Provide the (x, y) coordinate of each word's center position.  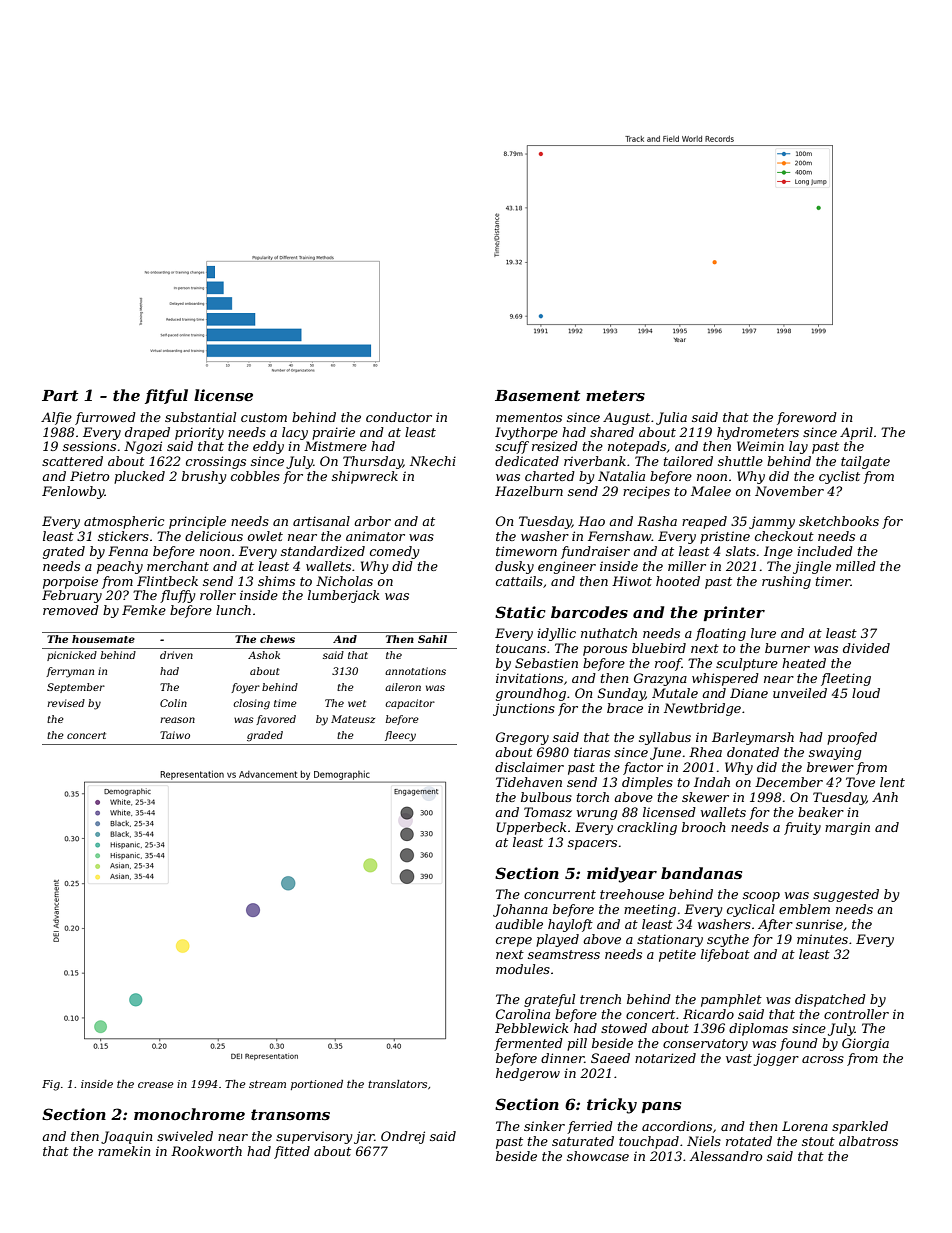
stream (267, 1084)
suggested (846, 895)
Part (60, 395)
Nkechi (433, 461)
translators (397, 1084)
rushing (786, 582)
